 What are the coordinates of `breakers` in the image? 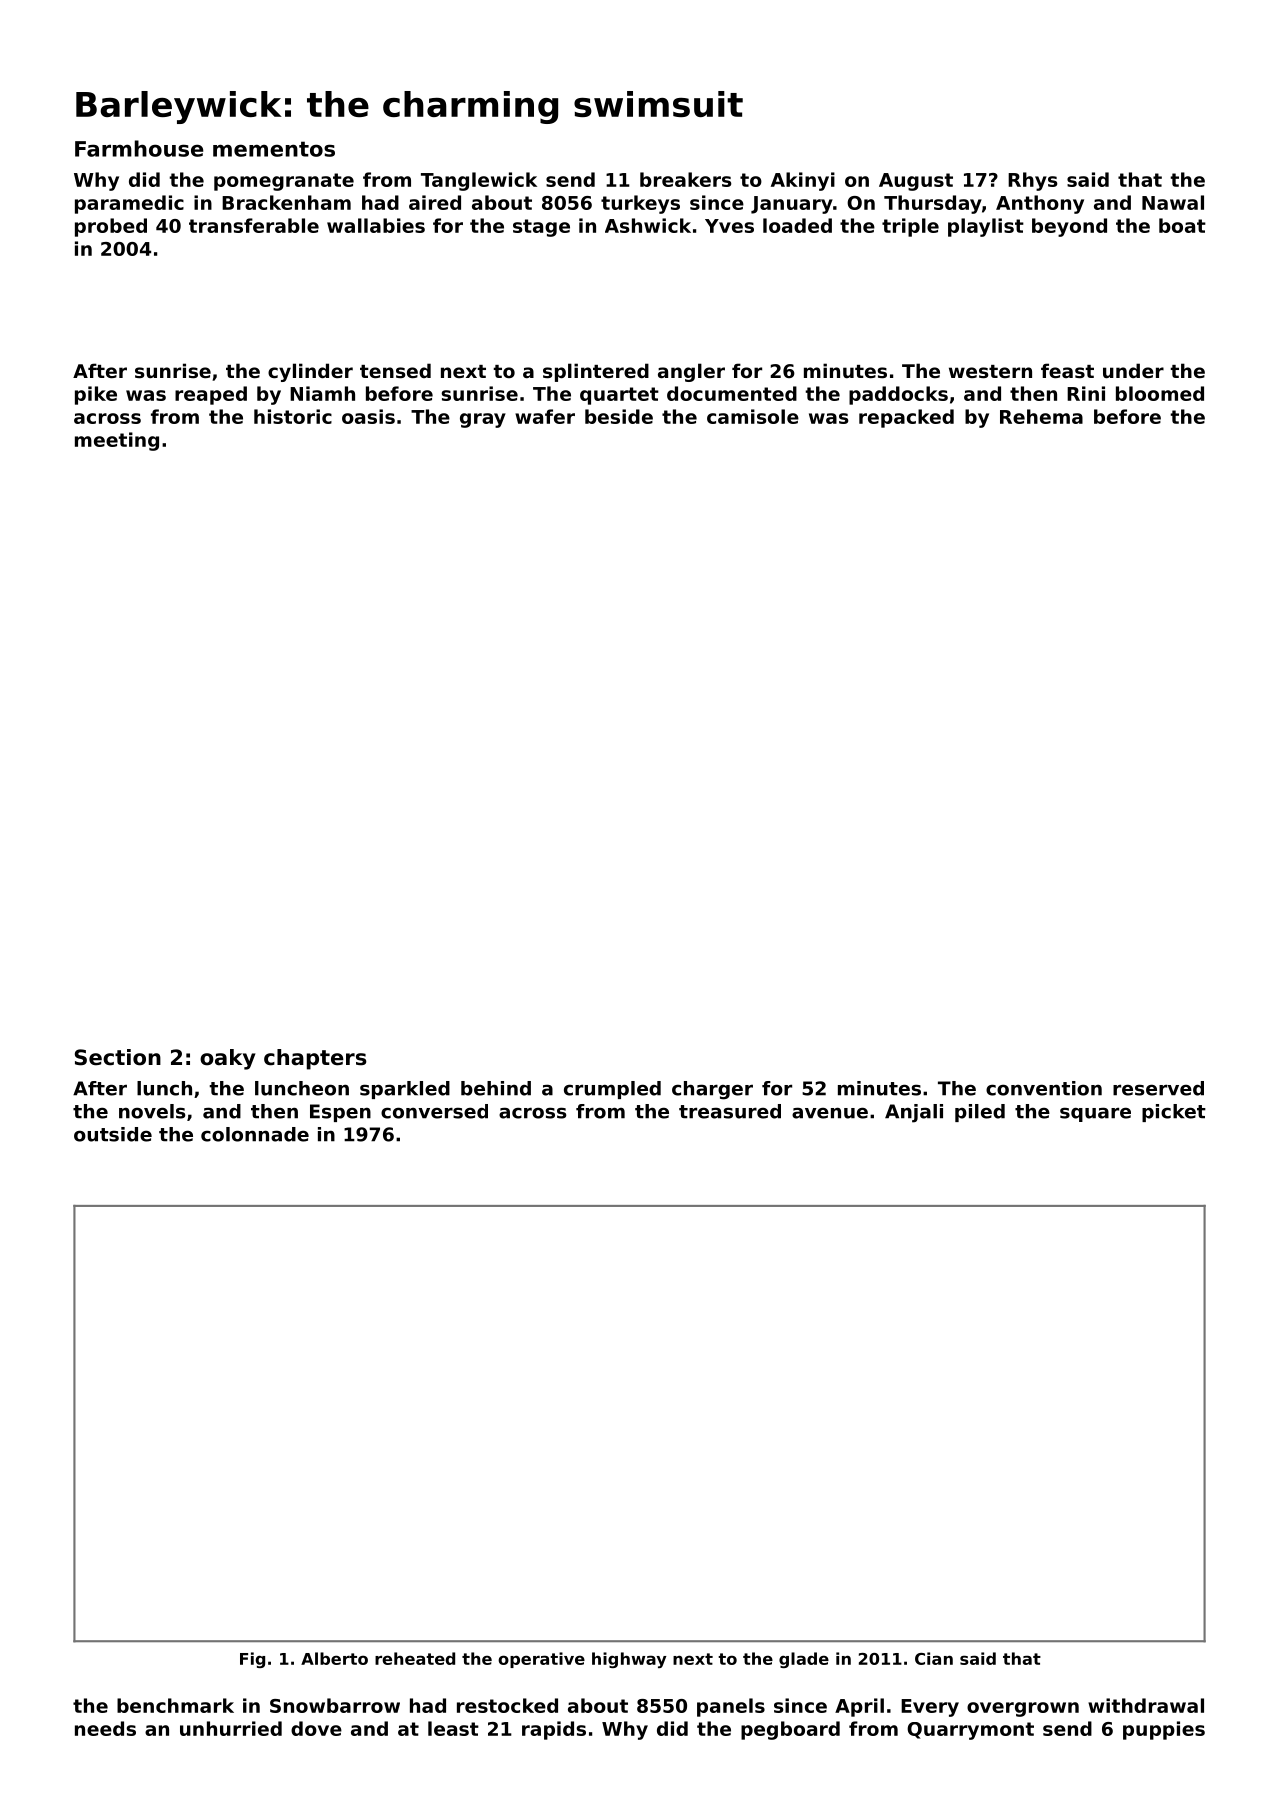 It's located at (686, 179).
